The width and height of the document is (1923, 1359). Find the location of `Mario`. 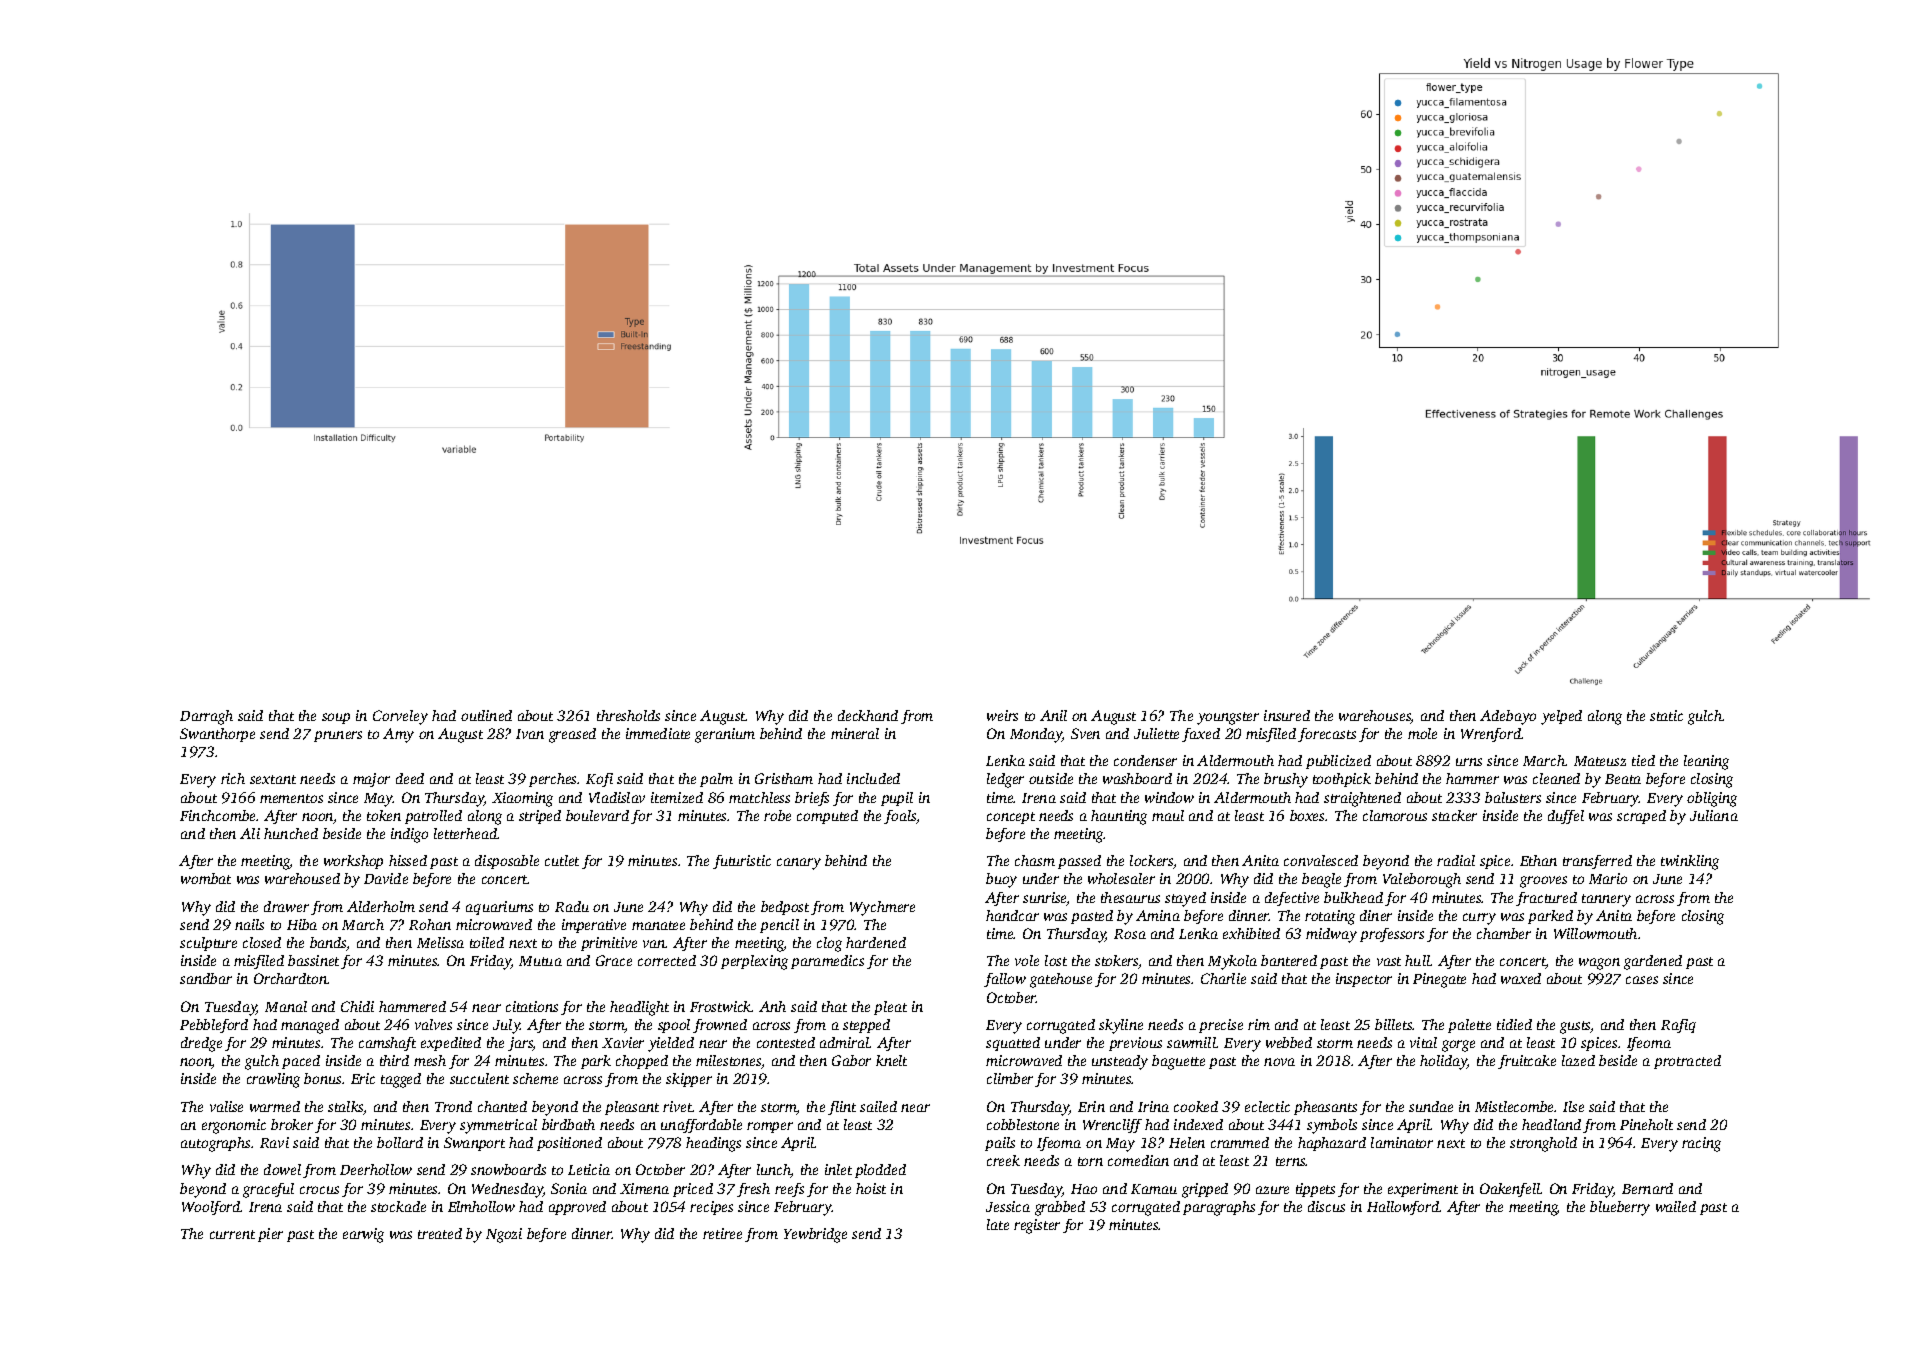

Mario is located at coordinates (1608, 878).
